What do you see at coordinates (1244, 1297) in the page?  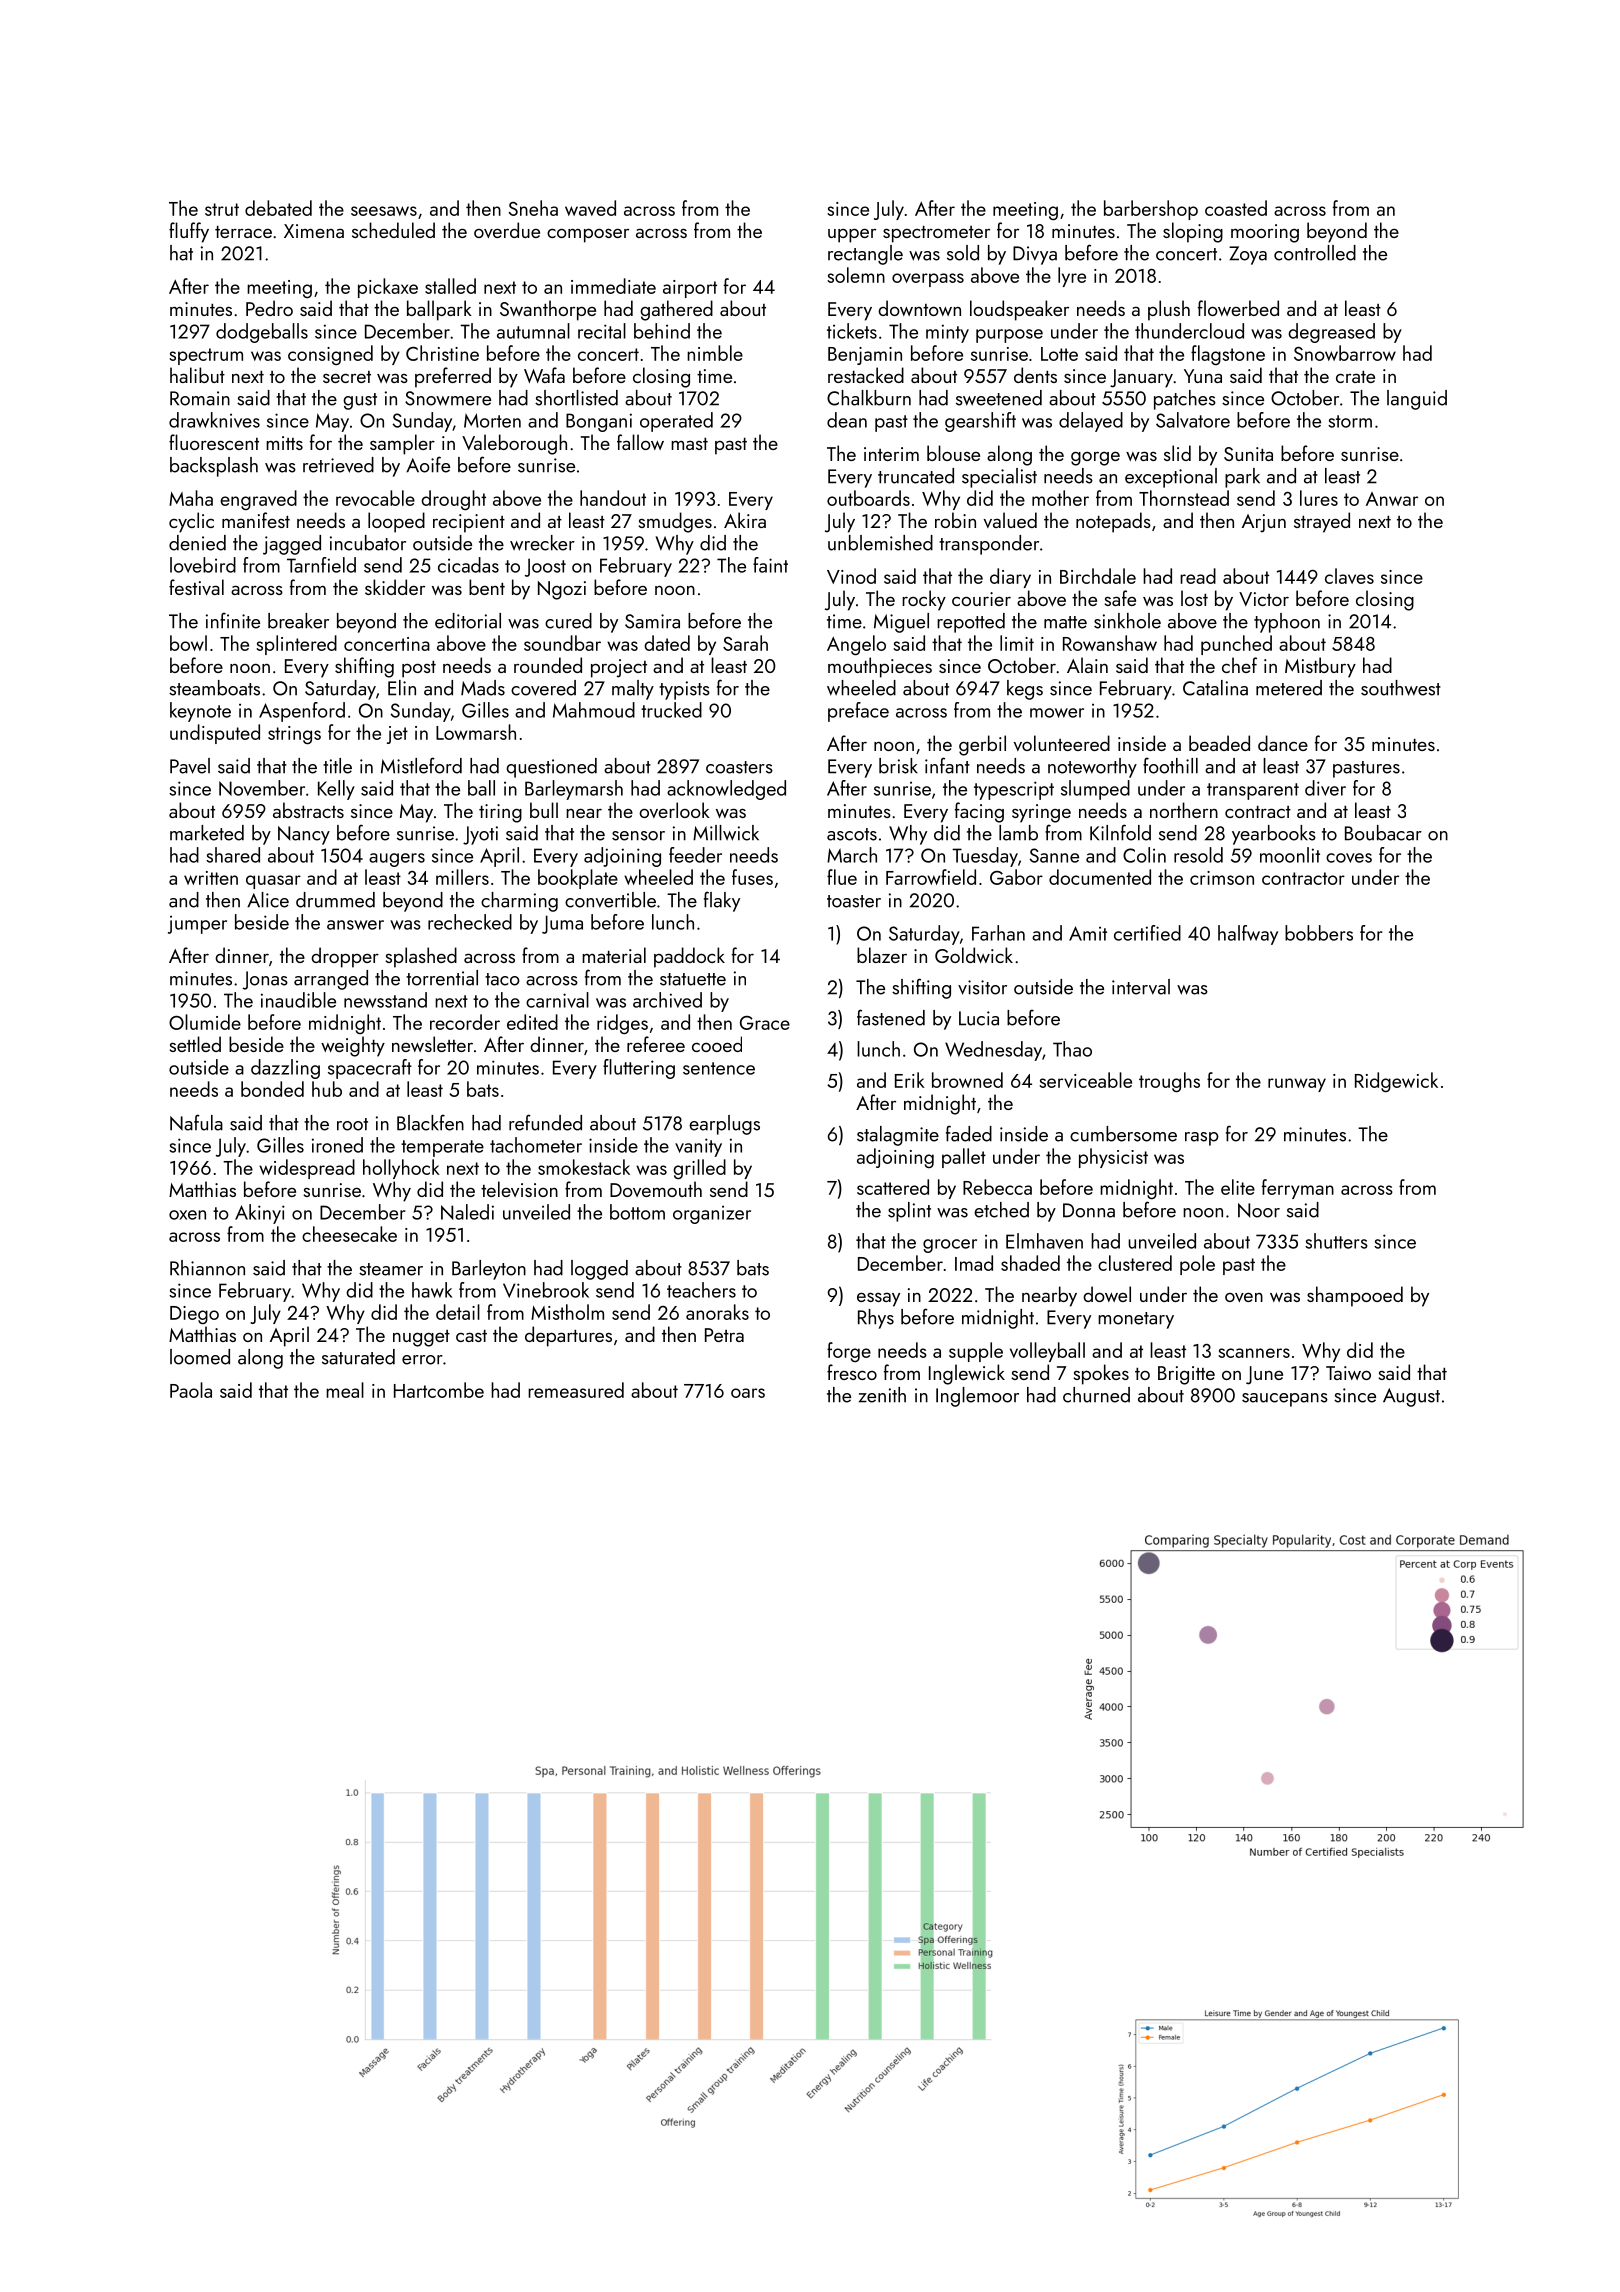 I see `oven` at bounding box center [1244, 1297].
